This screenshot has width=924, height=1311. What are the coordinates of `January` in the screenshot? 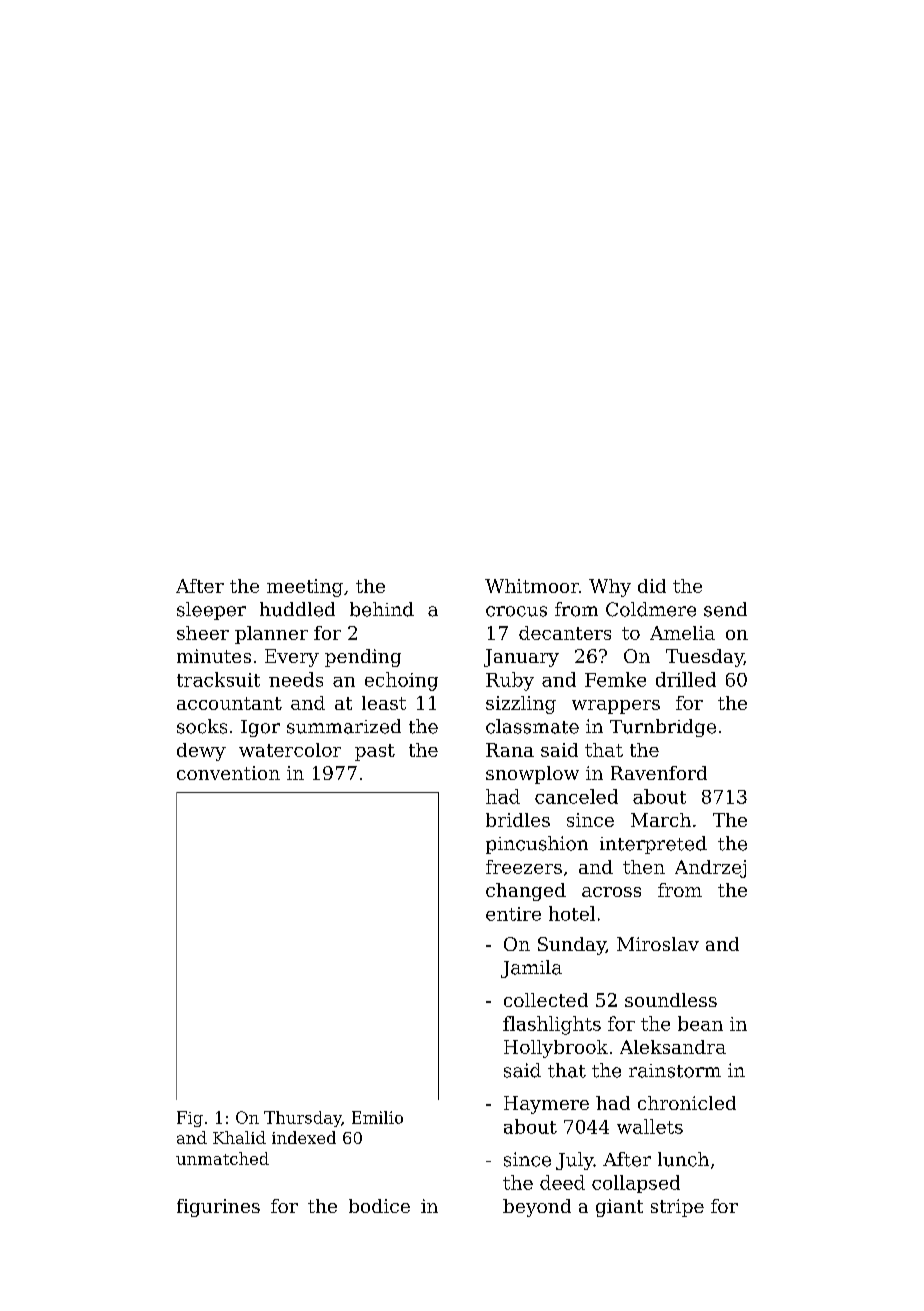 It's located at (521, 658).
